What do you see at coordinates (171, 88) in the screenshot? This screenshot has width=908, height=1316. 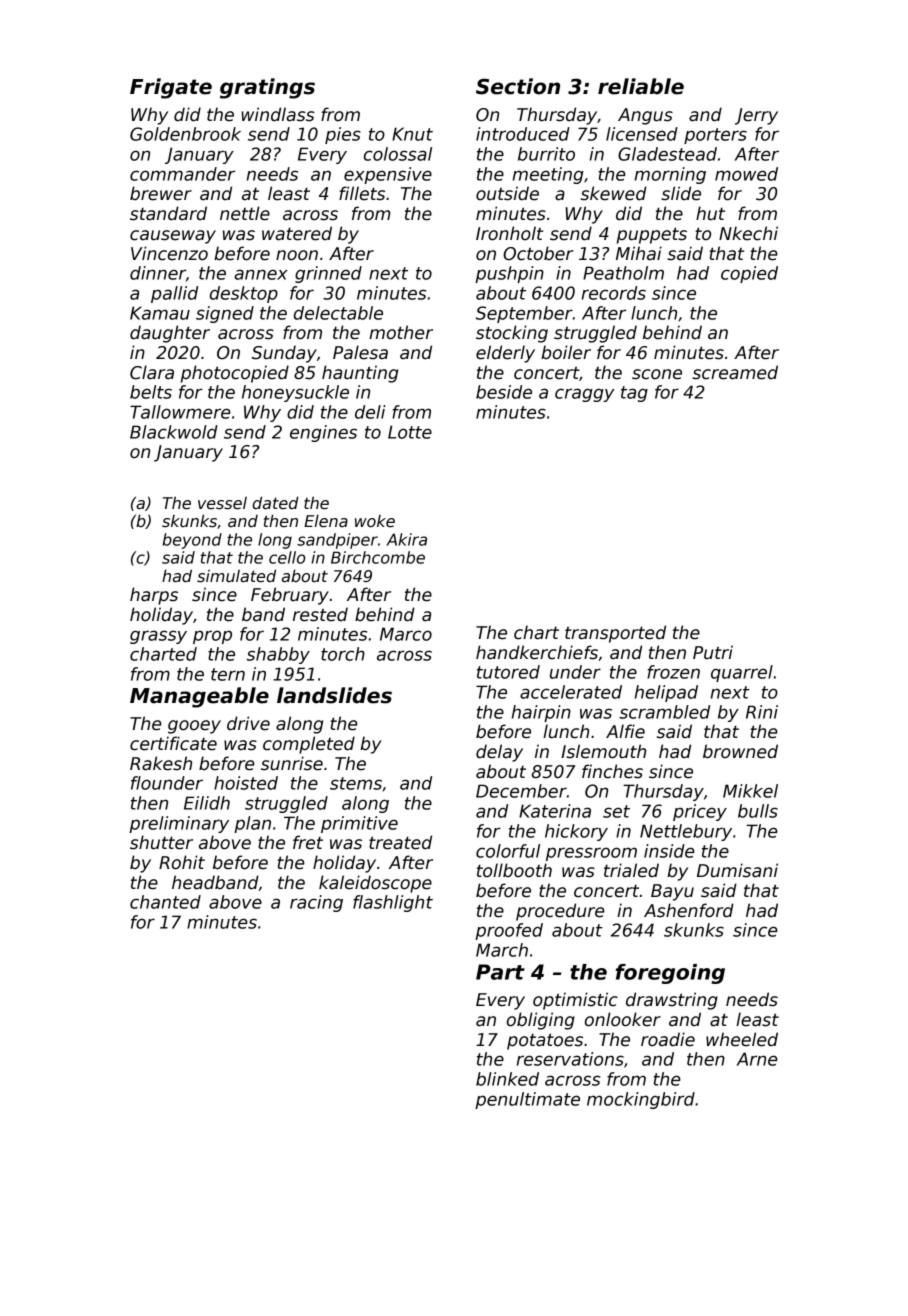 I see `Frigate` at bounding box center [171, 88].
